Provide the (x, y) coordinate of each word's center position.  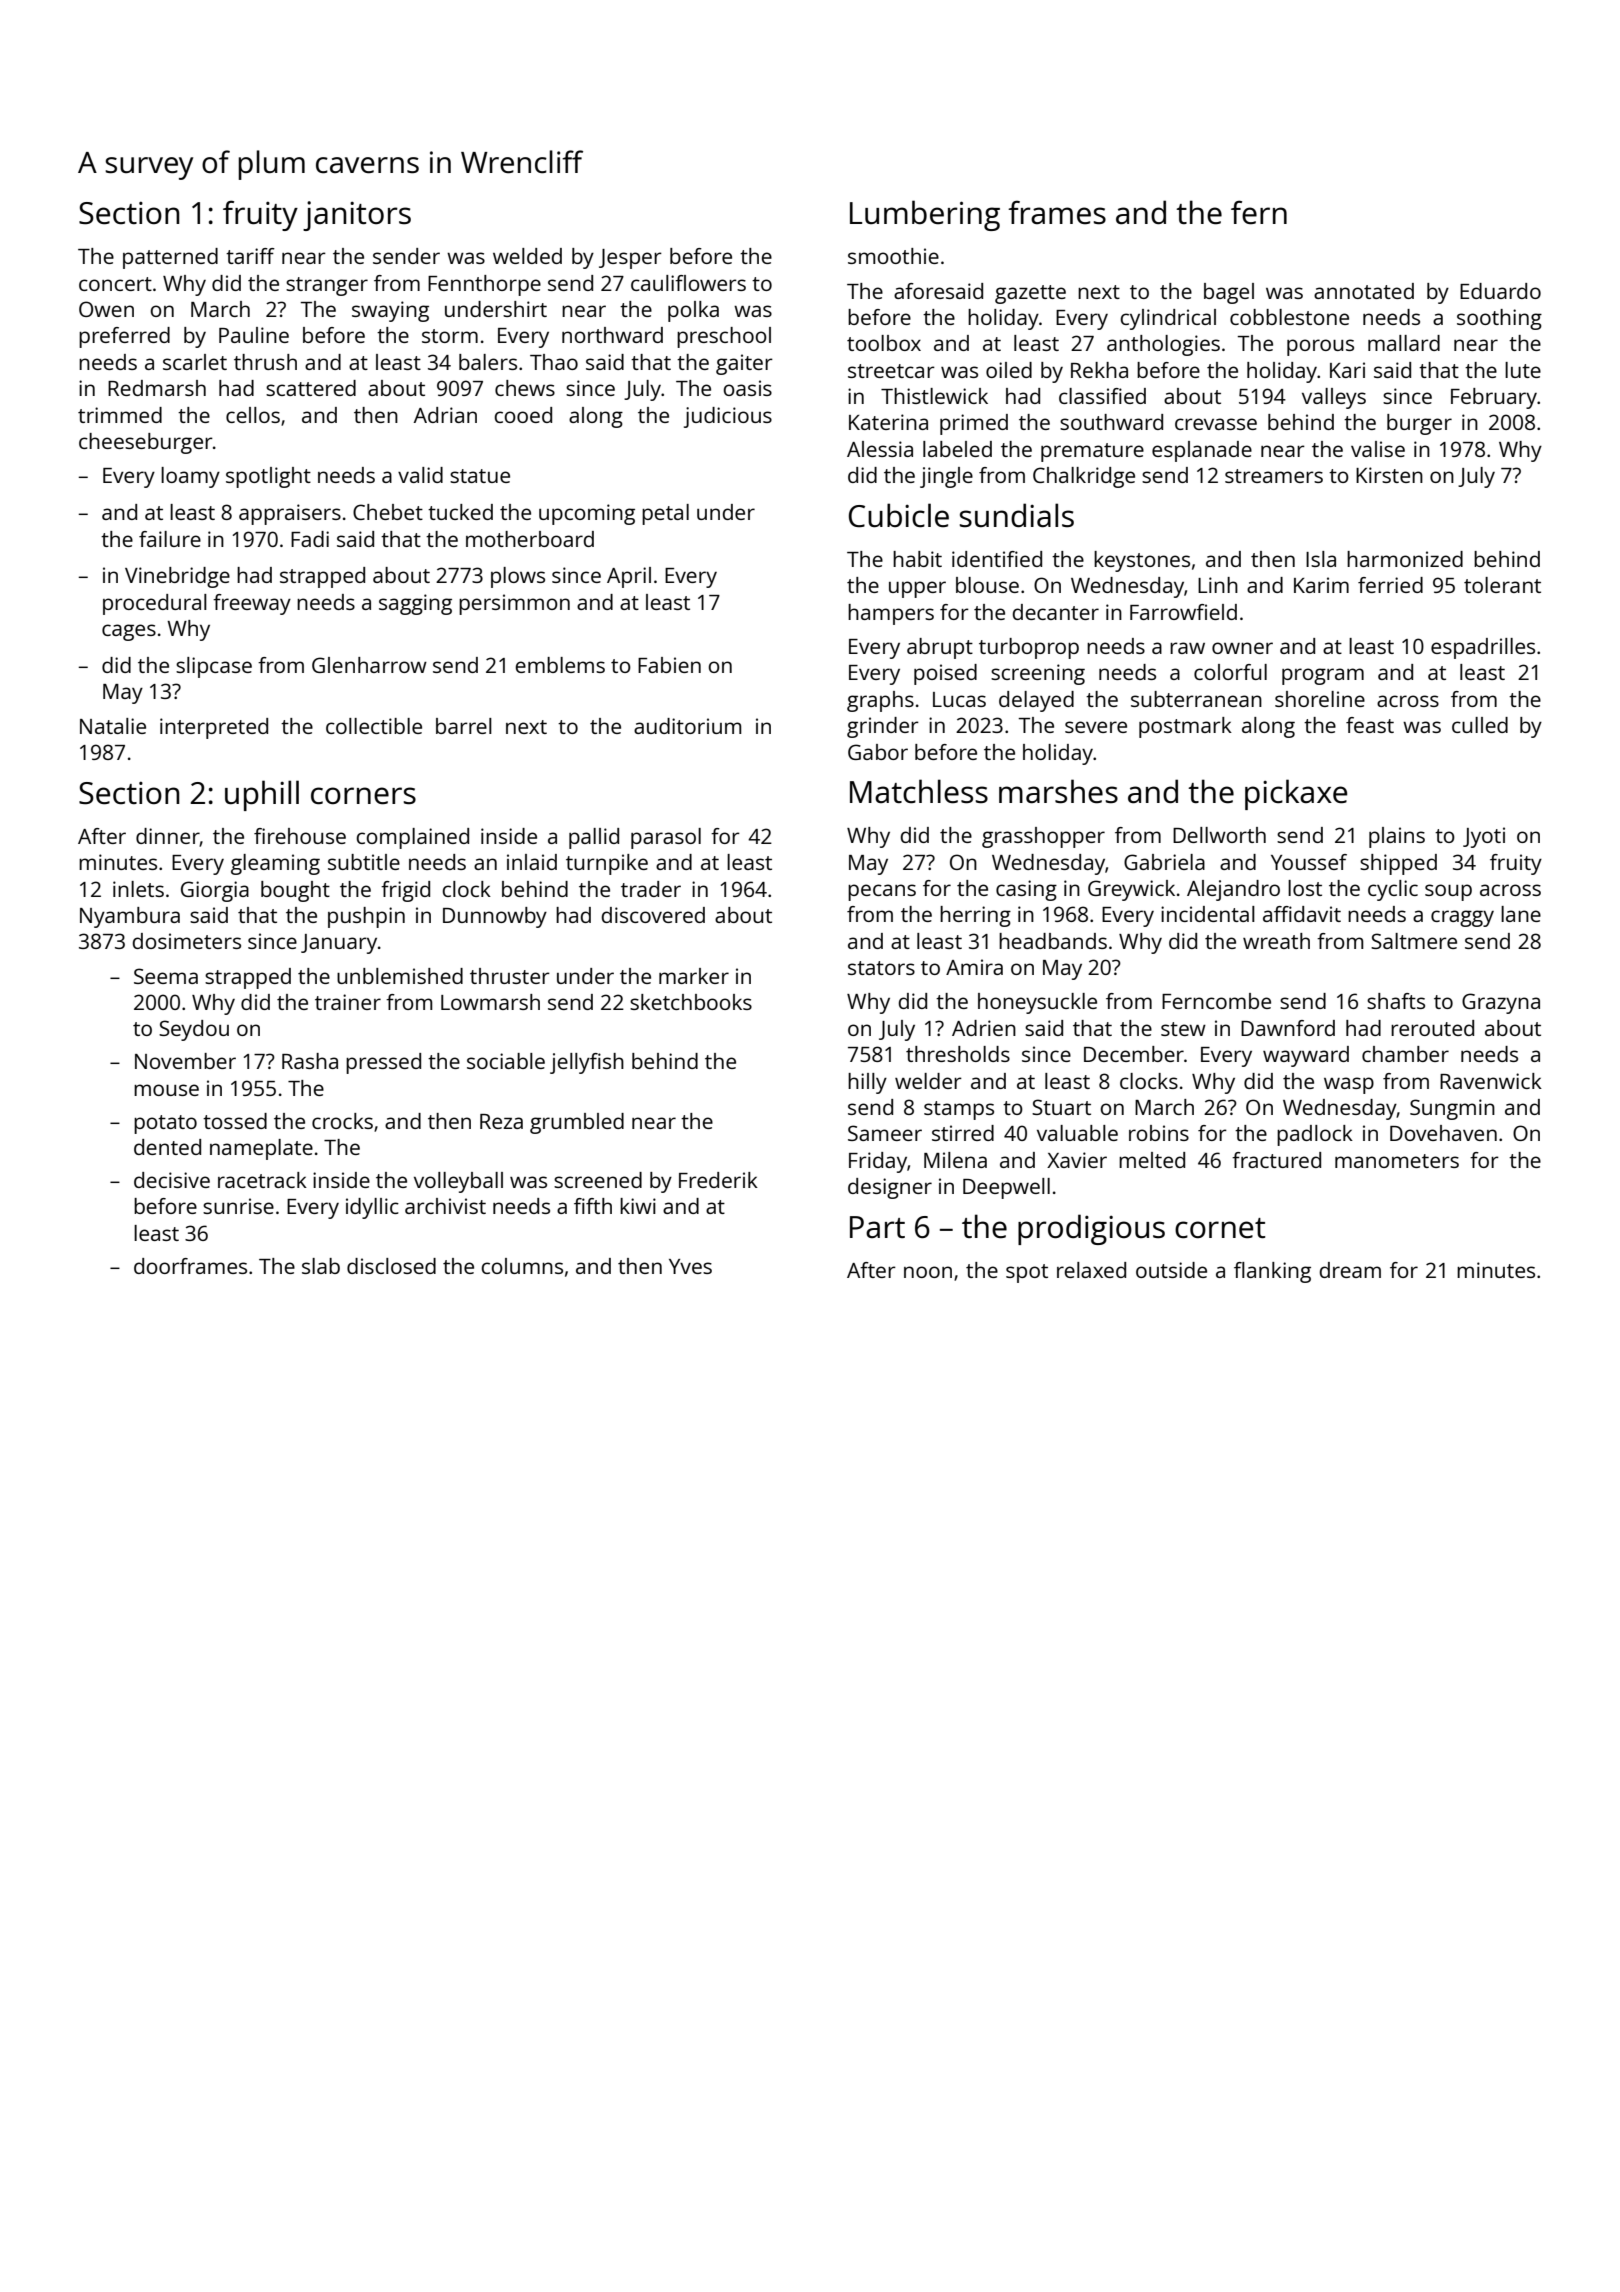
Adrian (445, 415)
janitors (357, 216)
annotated (1364, 291)
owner (1242, 648)
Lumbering (925, 215)
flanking (1272, 1272)
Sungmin (1452, 1109)
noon (928, 1272)
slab (321, 1266)
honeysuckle (1037, 1003)
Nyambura (130, 917)
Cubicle (899, 515)
